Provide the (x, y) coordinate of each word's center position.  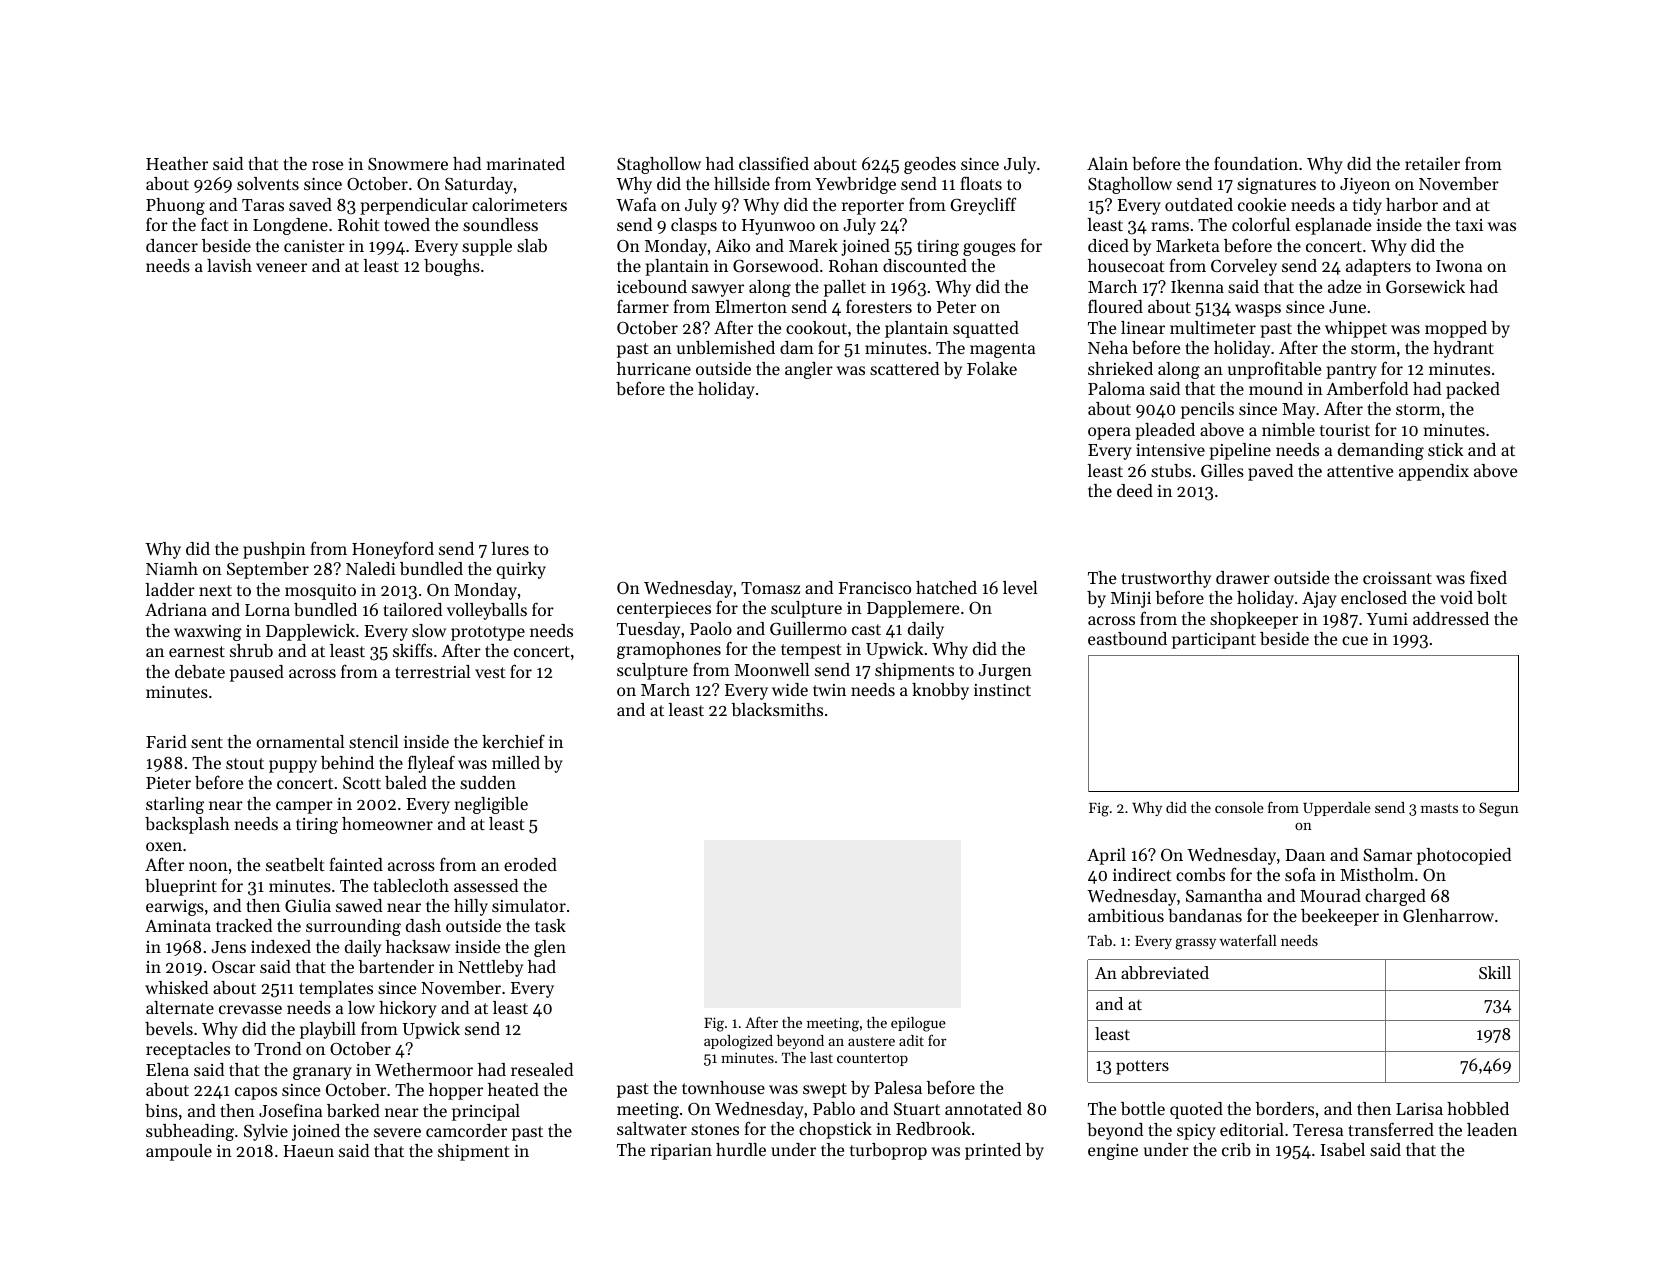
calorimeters (519, 204)
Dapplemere (913, 609)
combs (1200, 874)
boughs (452, 267)
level (1020, 587)
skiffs (413, 650)
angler (809, 370)
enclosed (1374, 597)
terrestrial (433, 671)
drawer (1243, 577)
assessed (486, 885)
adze (1344, 286)
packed (1473, 390)
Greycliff (983, 206)
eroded (530, 864)
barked (353, 1110)
